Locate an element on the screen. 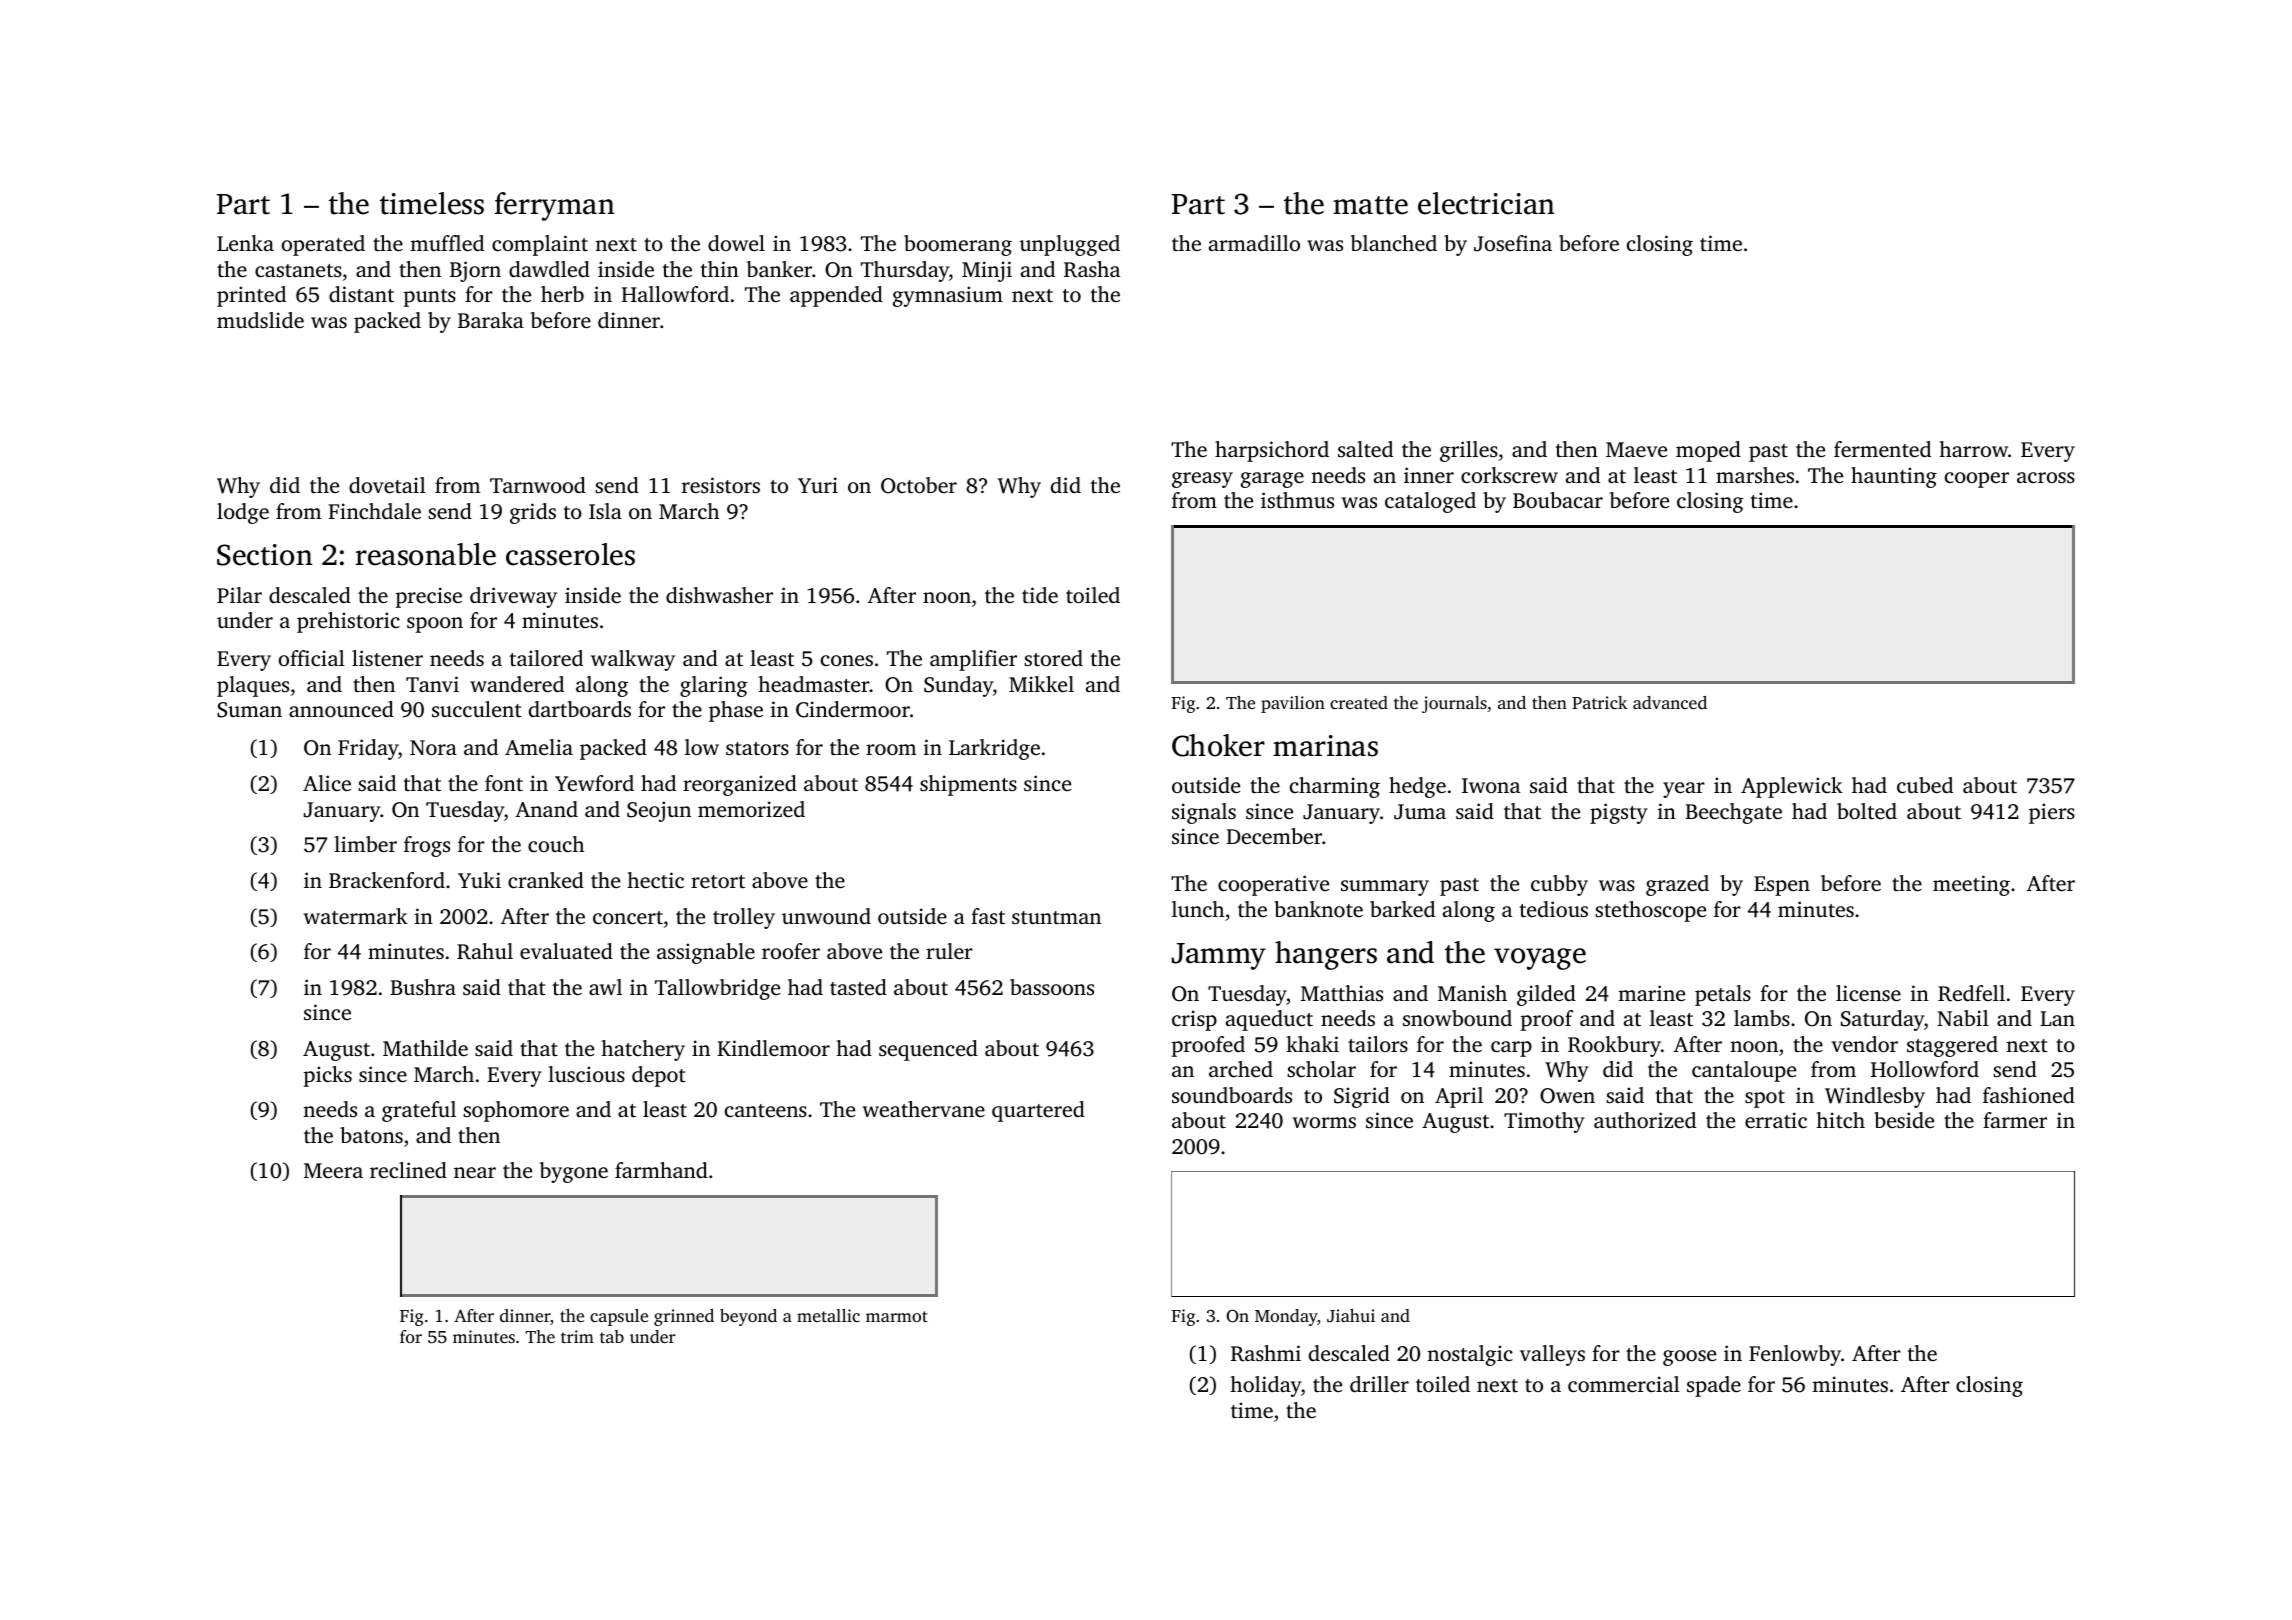  watermark is located at coordinates (355, 916).
